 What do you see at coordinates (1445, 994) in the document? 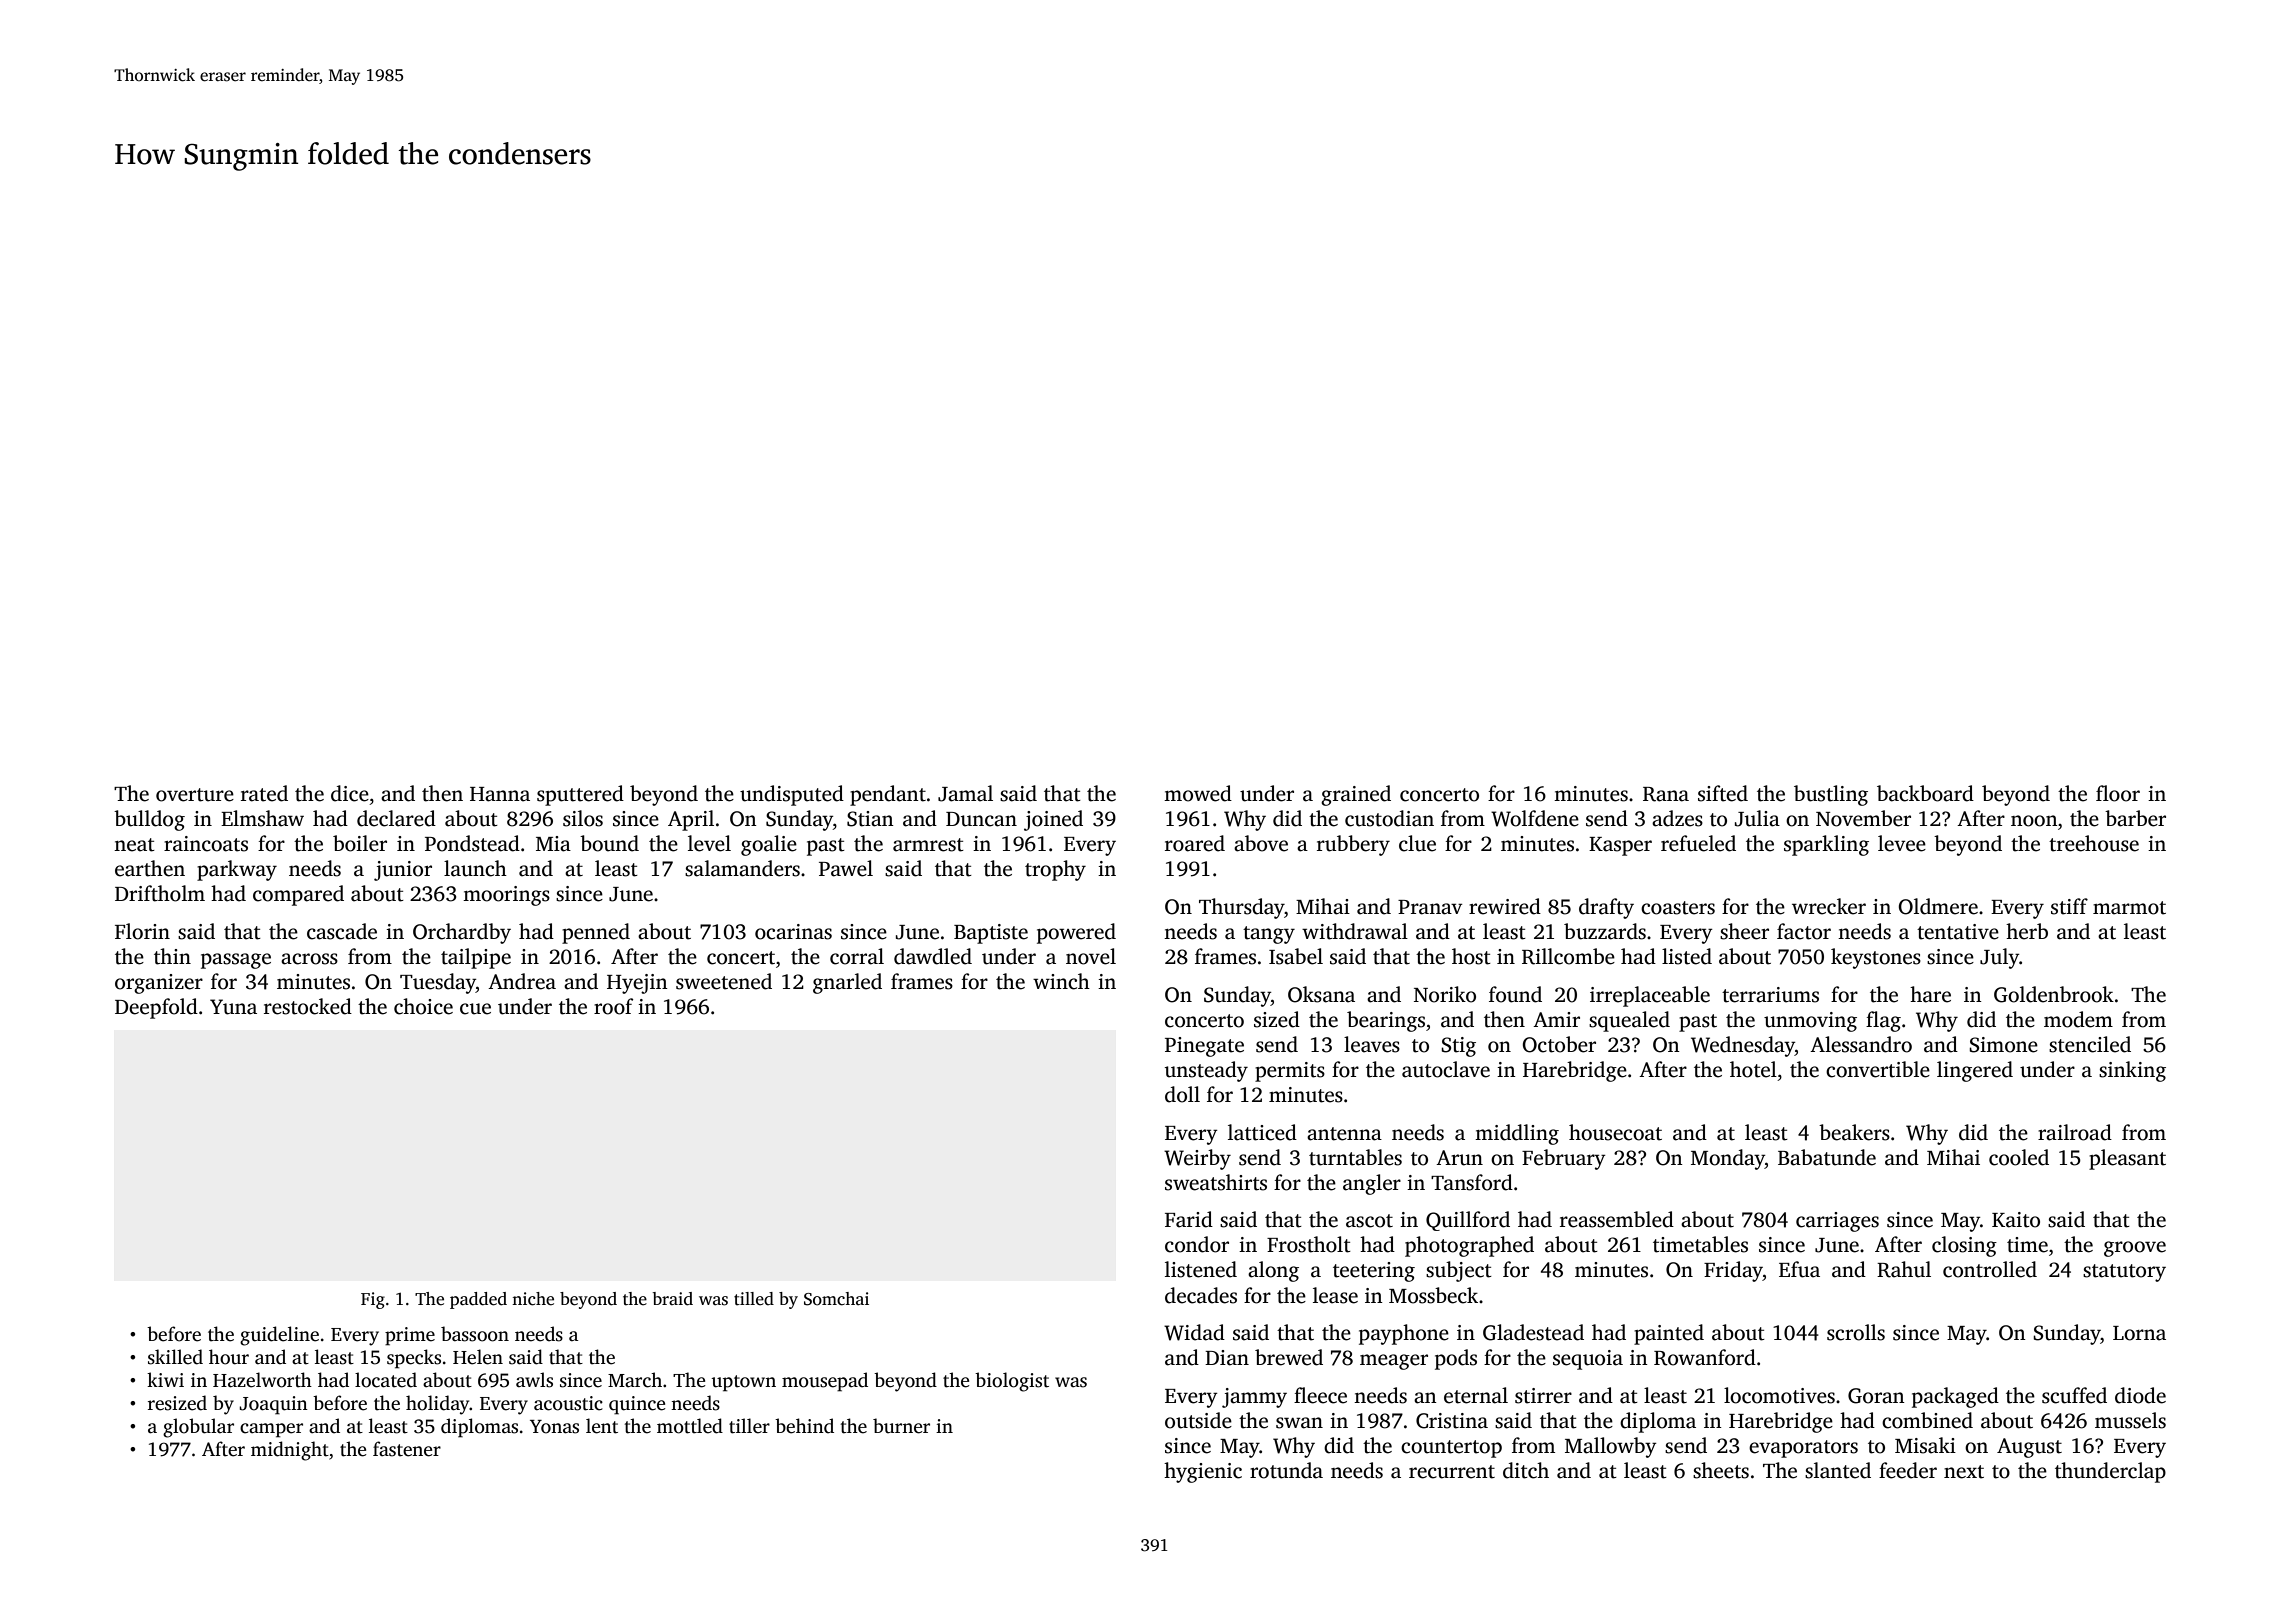
I see `Noriko` at bounding box center [1445, 994].
